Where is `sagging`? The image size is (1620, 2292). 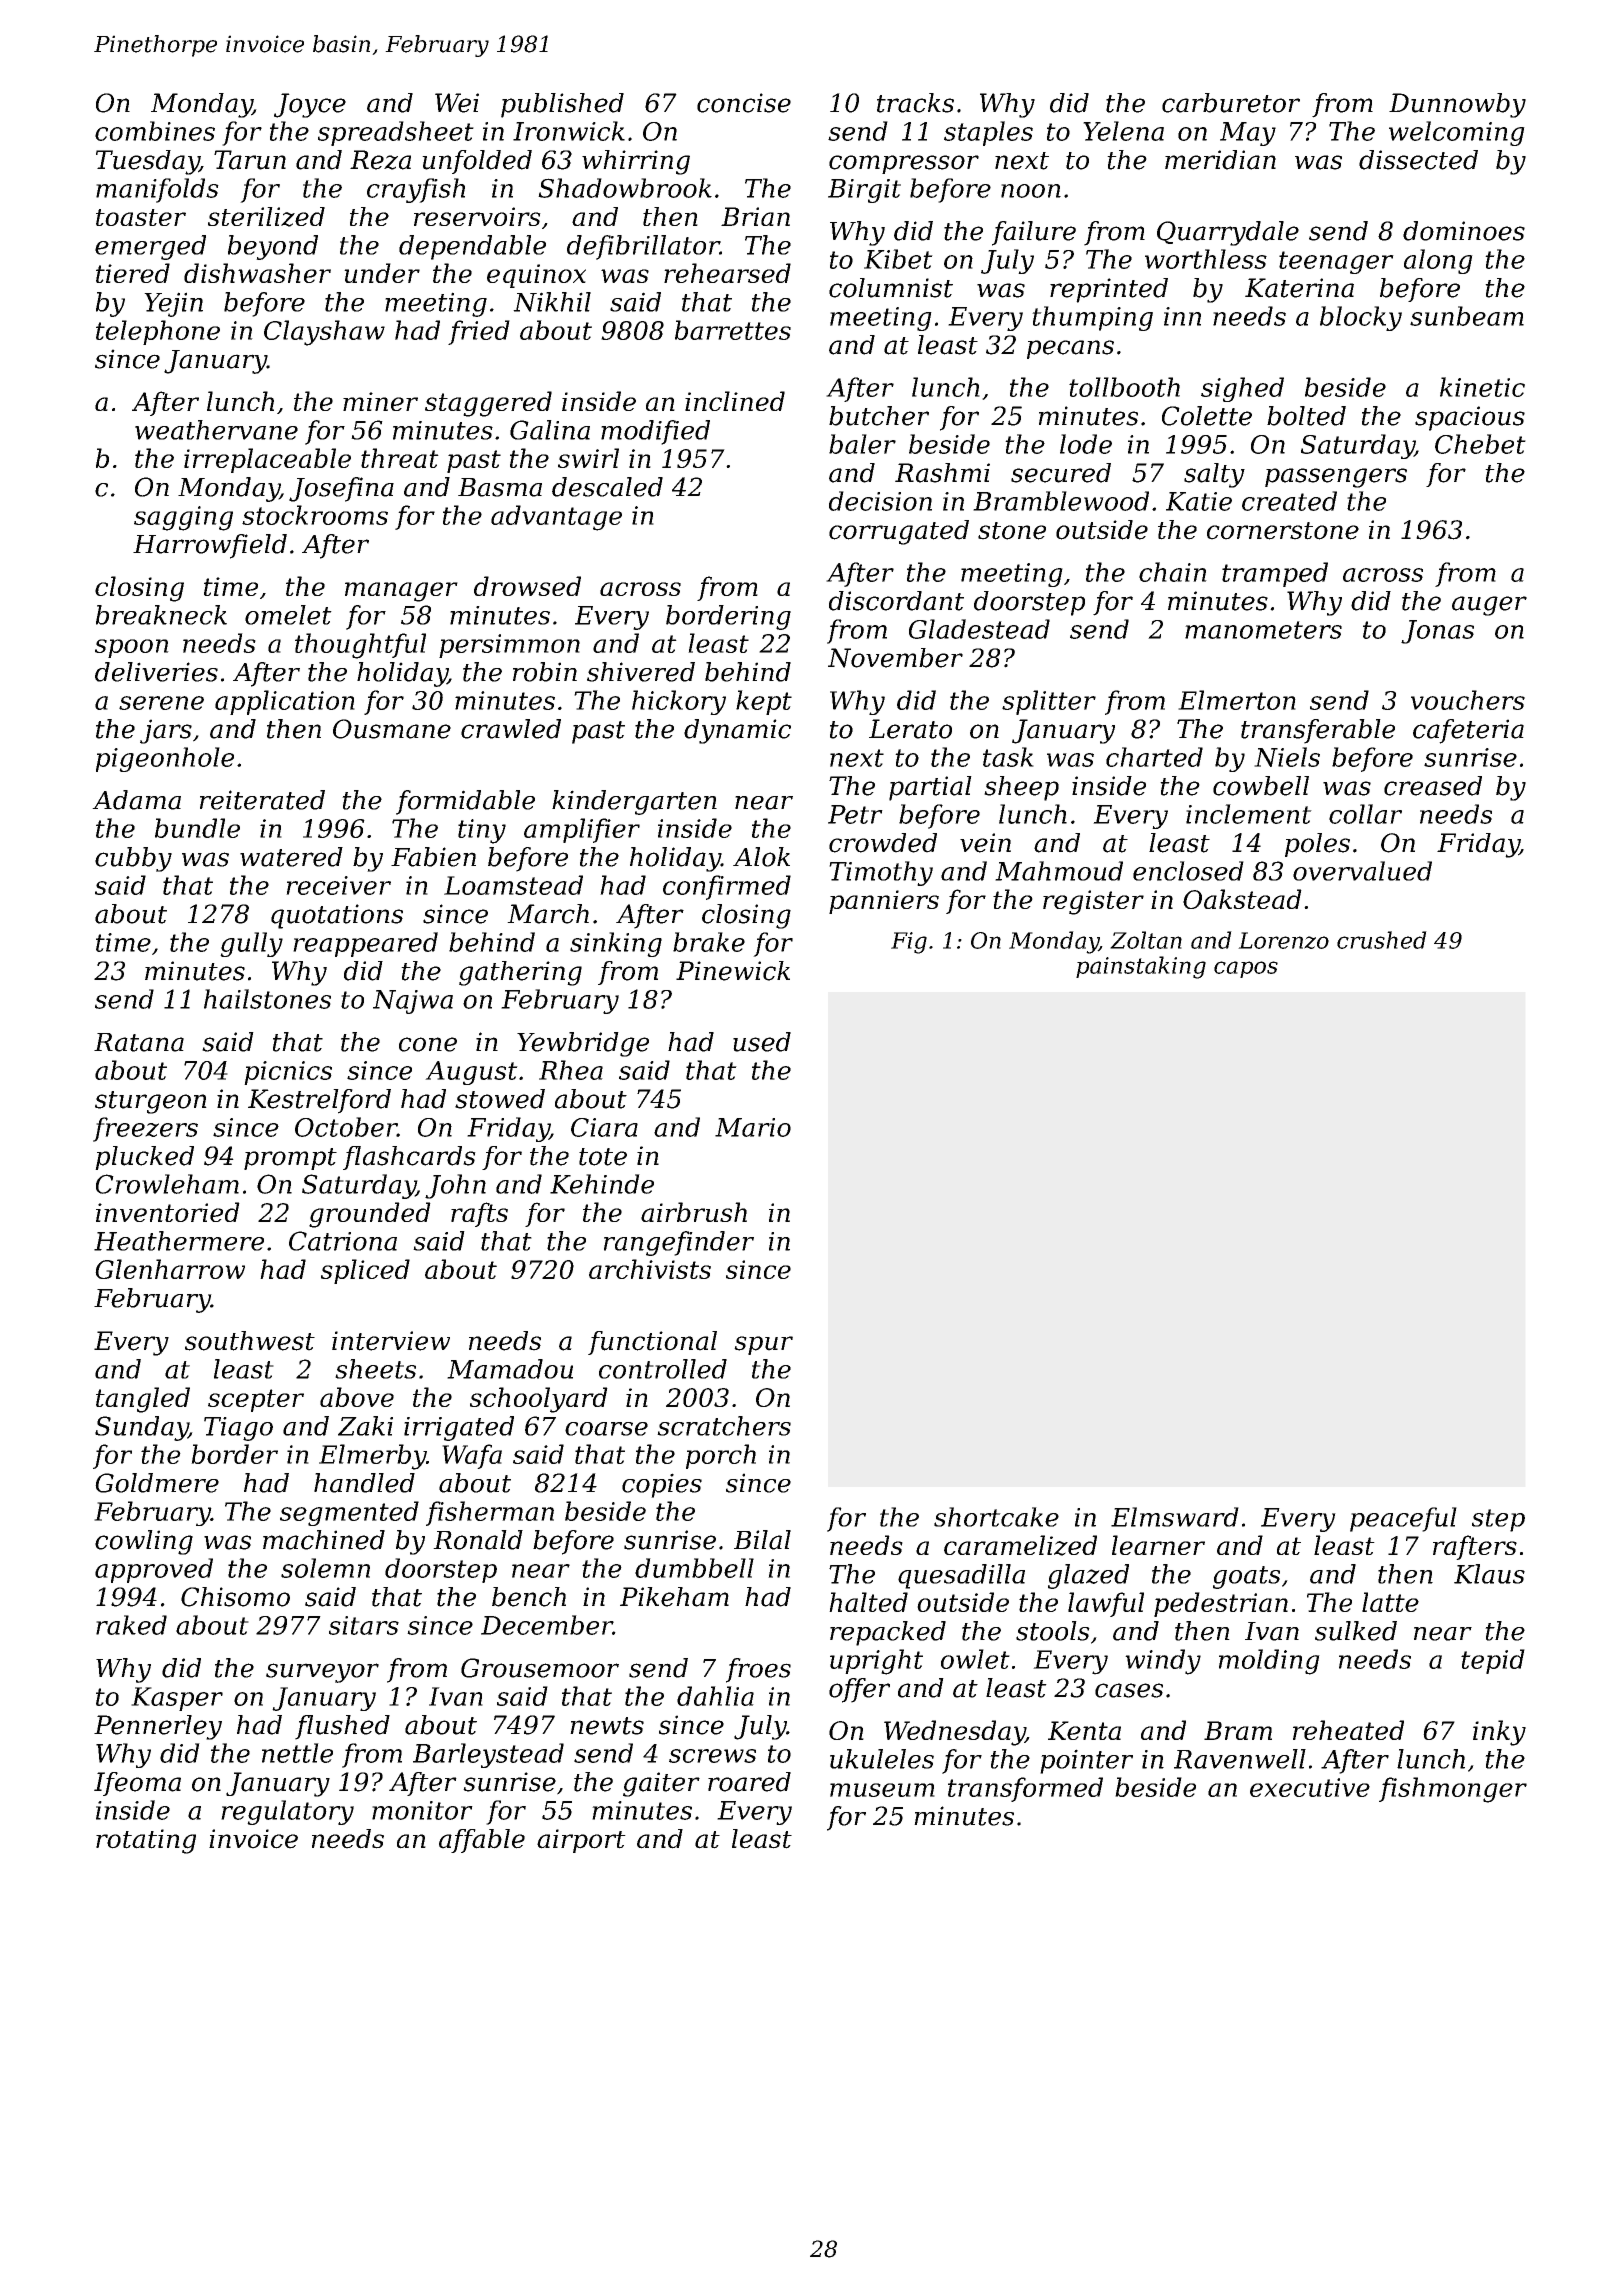 sagging is located at coordinates (183, 518).
